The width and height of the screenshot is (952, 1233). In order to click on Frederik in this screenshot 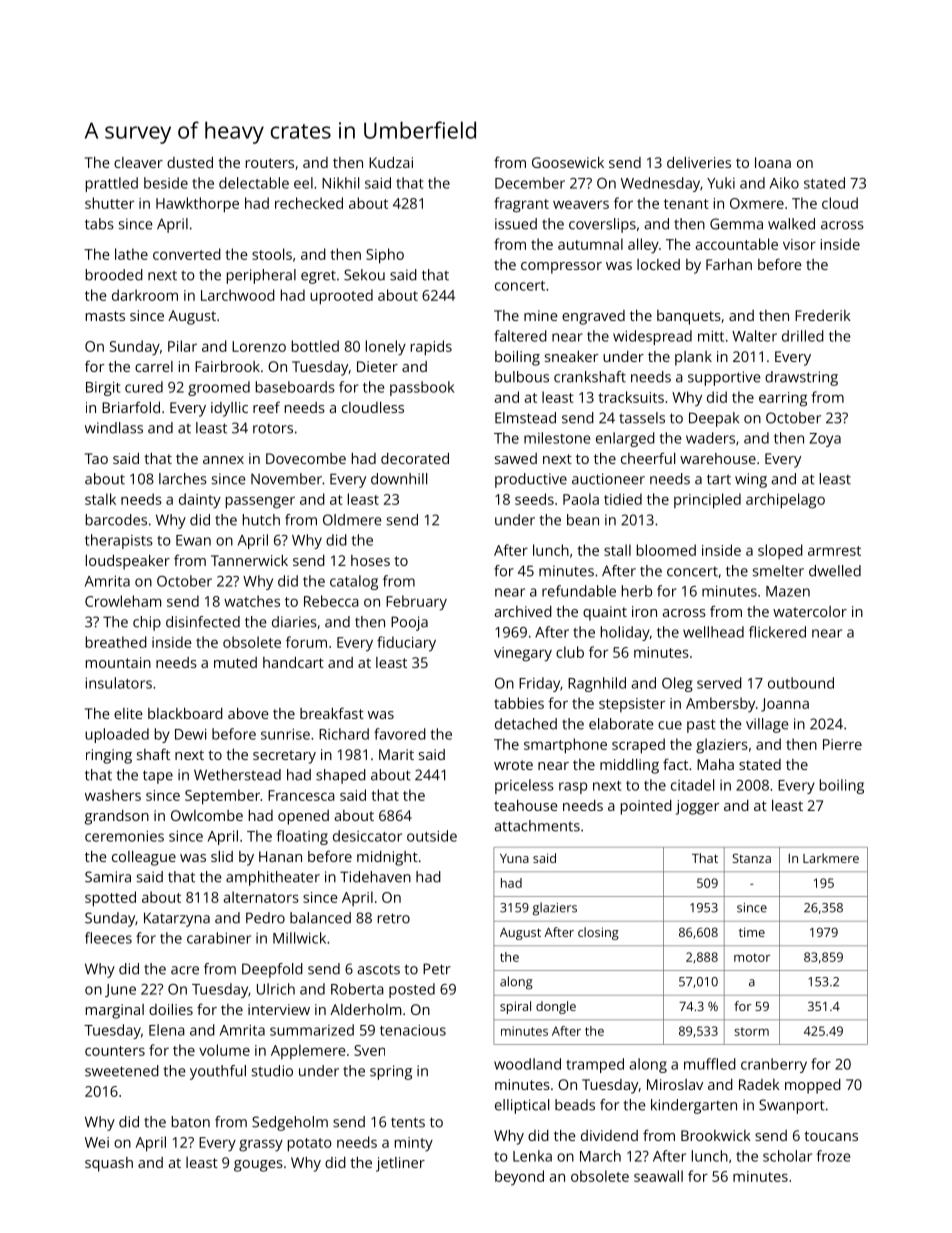, I will do `click(823, 315)`.
